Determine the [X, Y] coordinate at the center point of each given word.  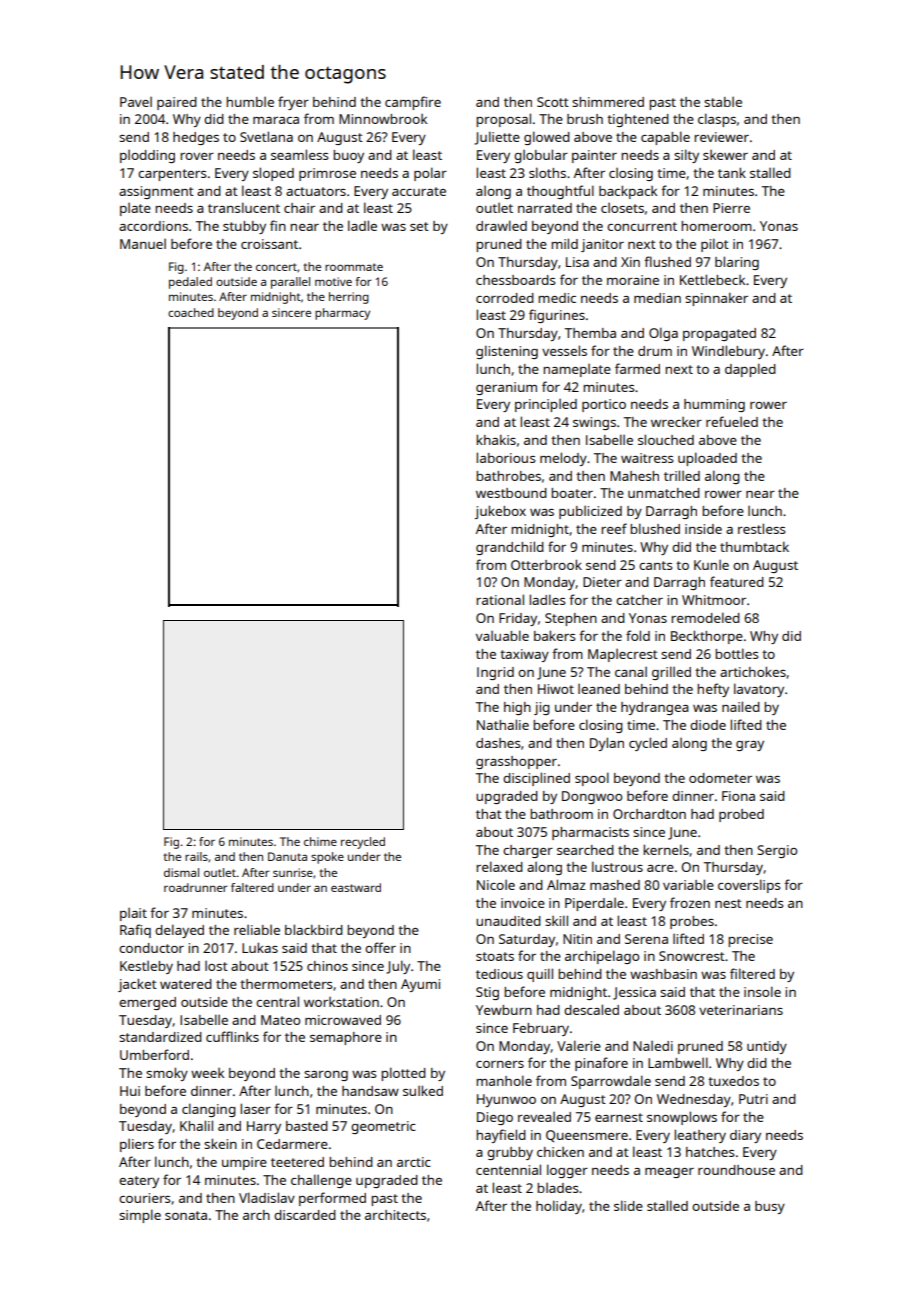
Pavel [136, 102]
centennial [508, 1169]
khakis [496, 439]
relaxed [499, 866]
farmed [637, 368]
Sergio [777, 851]
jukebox [500, 512]
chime [320, 841]
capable [665, 138]
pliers [137, 1145]
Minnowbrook [383, 119]
